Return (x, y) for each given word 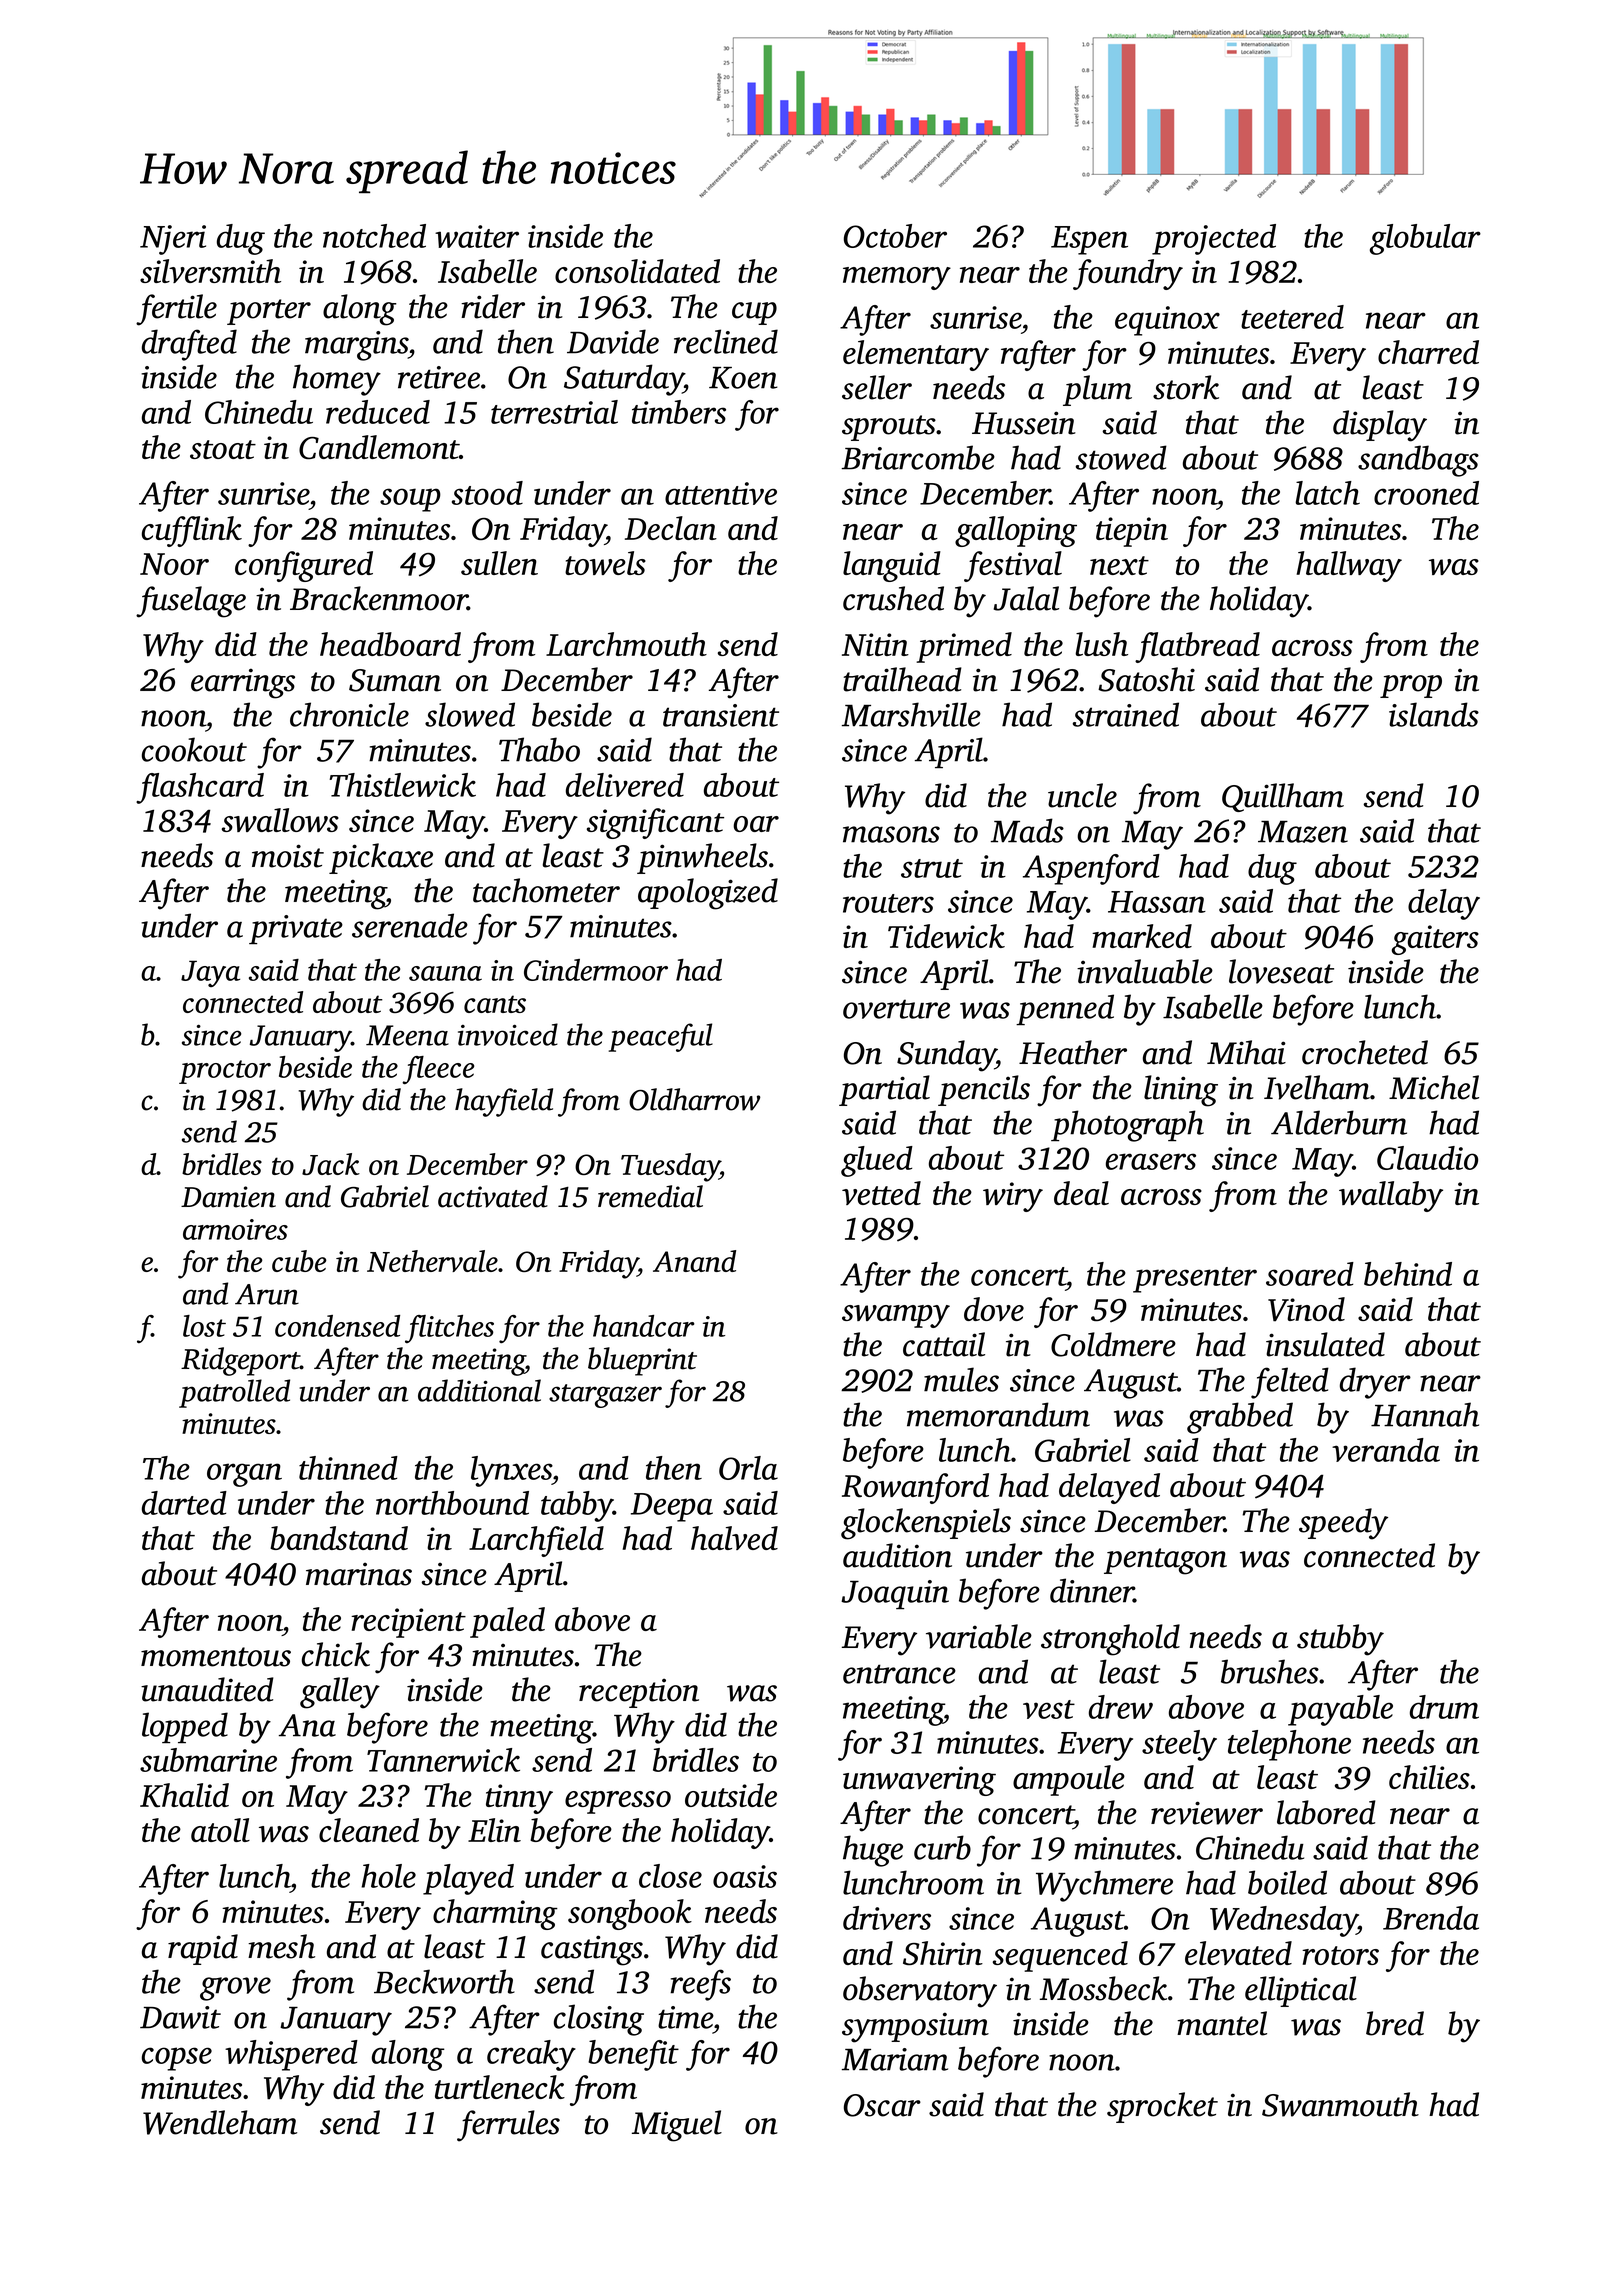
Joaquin (895, 1594)
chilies (1429, 1777)
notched (374, 236)
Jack (331, 1164)
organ (244, 1475)
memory (897, 278)
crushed (893, 598)
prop (1411, 686)
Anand (694, 1261)
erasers (1151, 1161)
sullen (499, 563)
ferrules (508, 2126)
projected (1214, 239)
